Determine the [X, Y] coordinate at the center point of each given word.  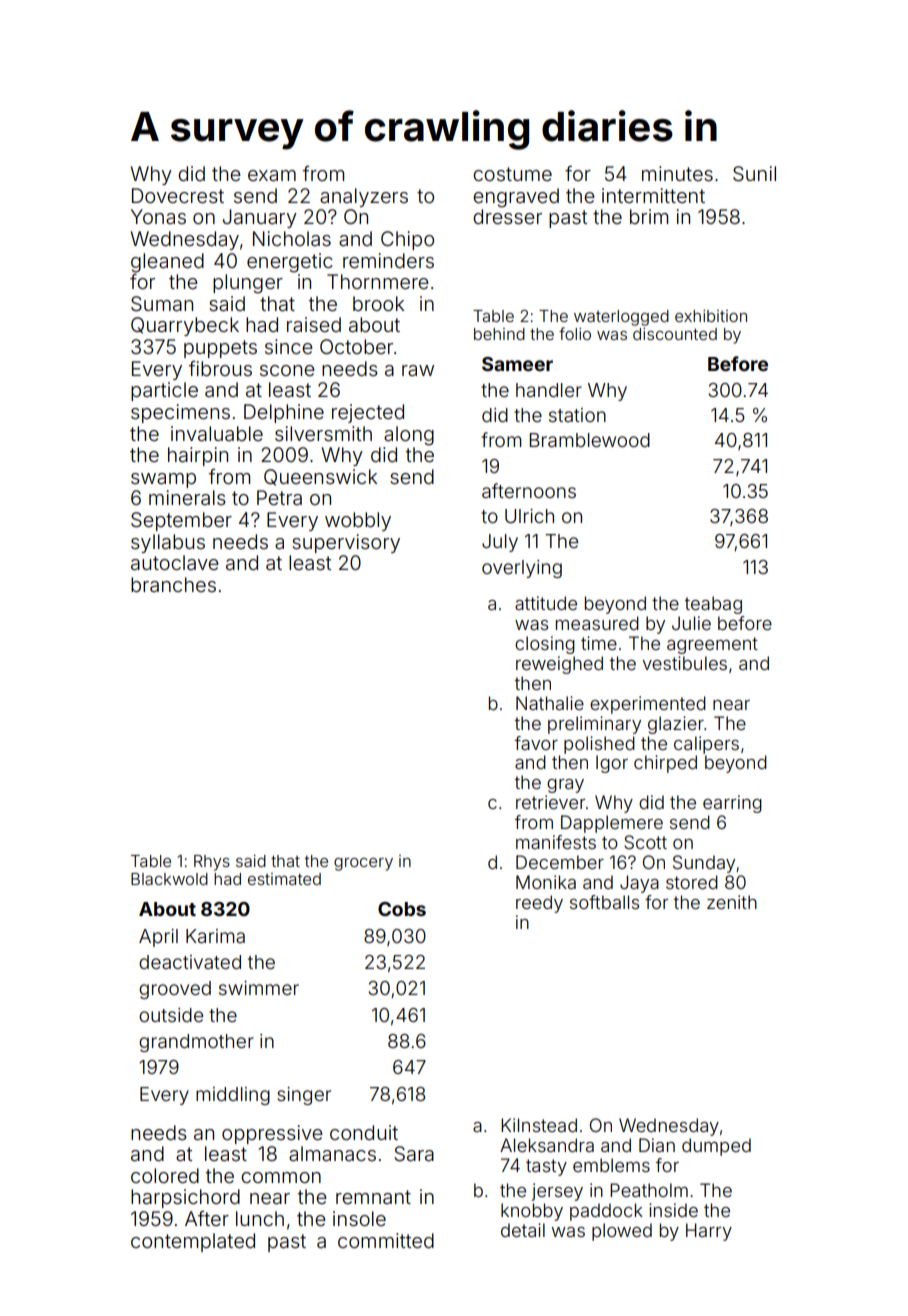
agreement [712, 645]
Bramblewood [590, 440]
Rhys [212, 863]
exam [272, 175]
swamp [163, 480]
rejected [368, 413]
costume [512, 174]
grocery [363, 864]
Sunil [754, 174]
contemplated [193, 1242]
